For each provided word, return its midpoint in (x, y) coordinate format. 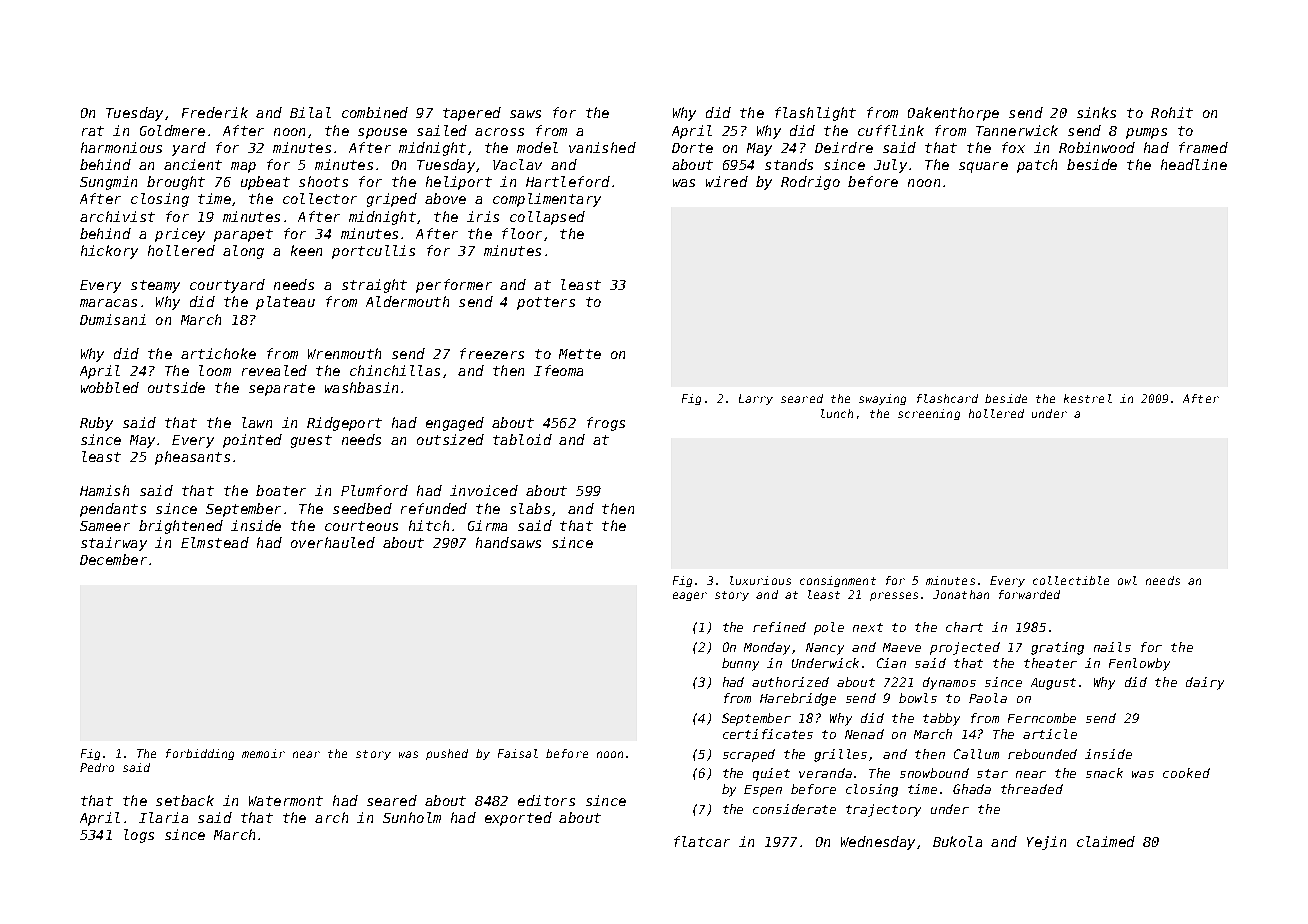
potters (546, 303)
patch (1037, 166)
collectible (1071, 580)
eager (690, 596)
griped (392, 200)
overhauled (333, 542)
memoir (263, 753)
